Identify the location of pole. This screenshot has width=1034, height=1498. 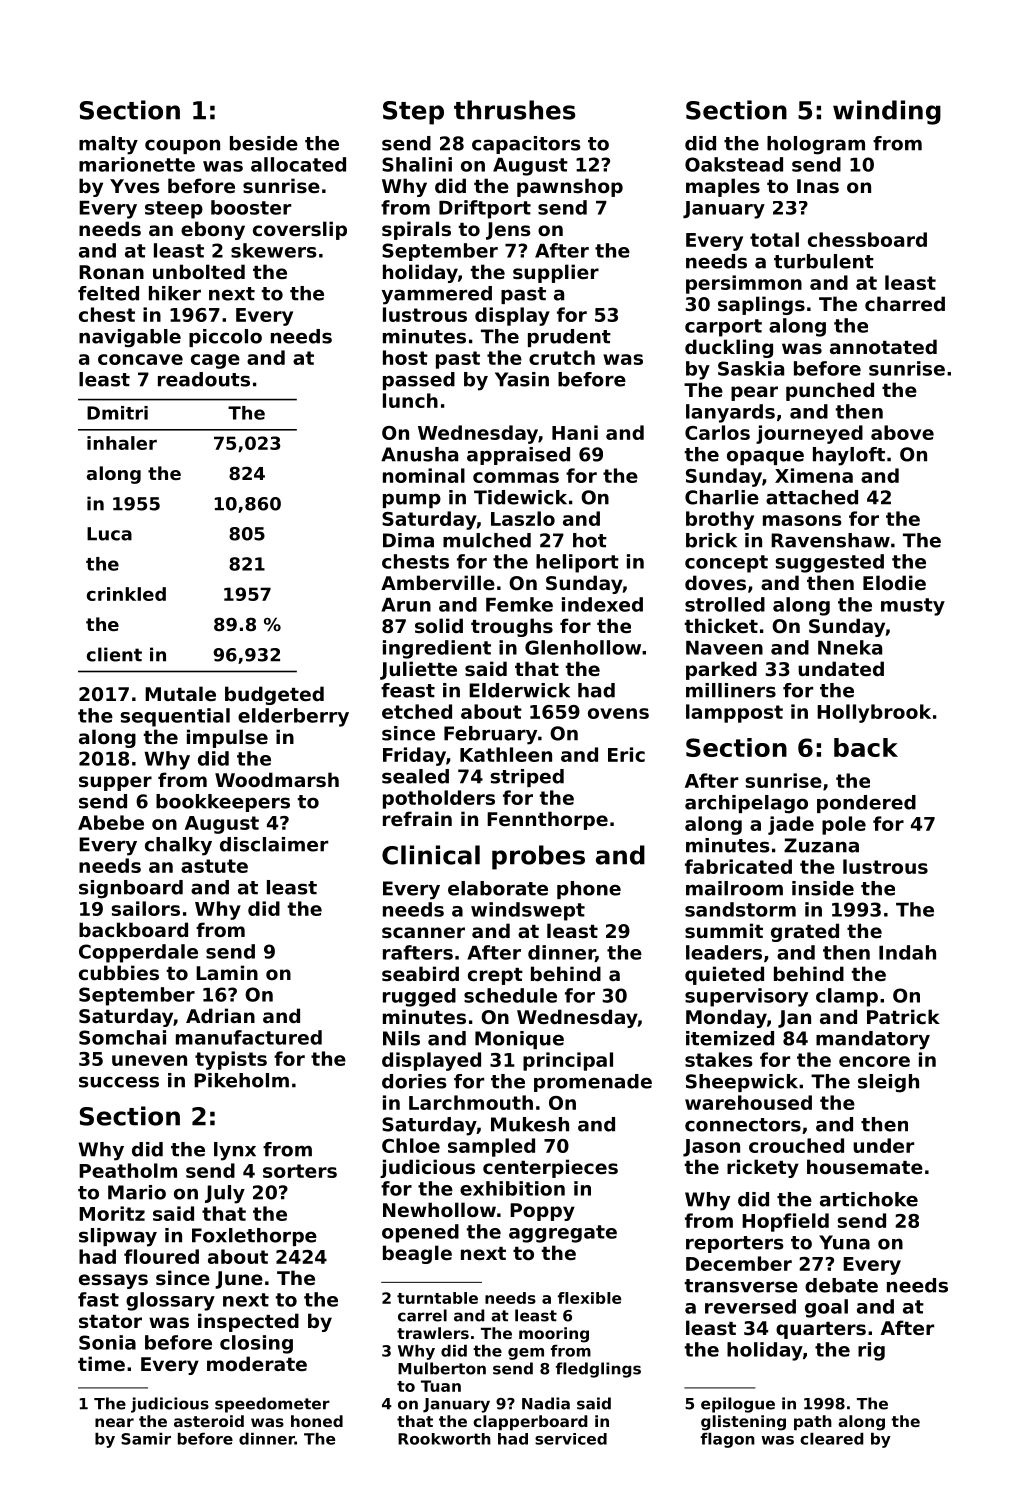
(844, 825).
